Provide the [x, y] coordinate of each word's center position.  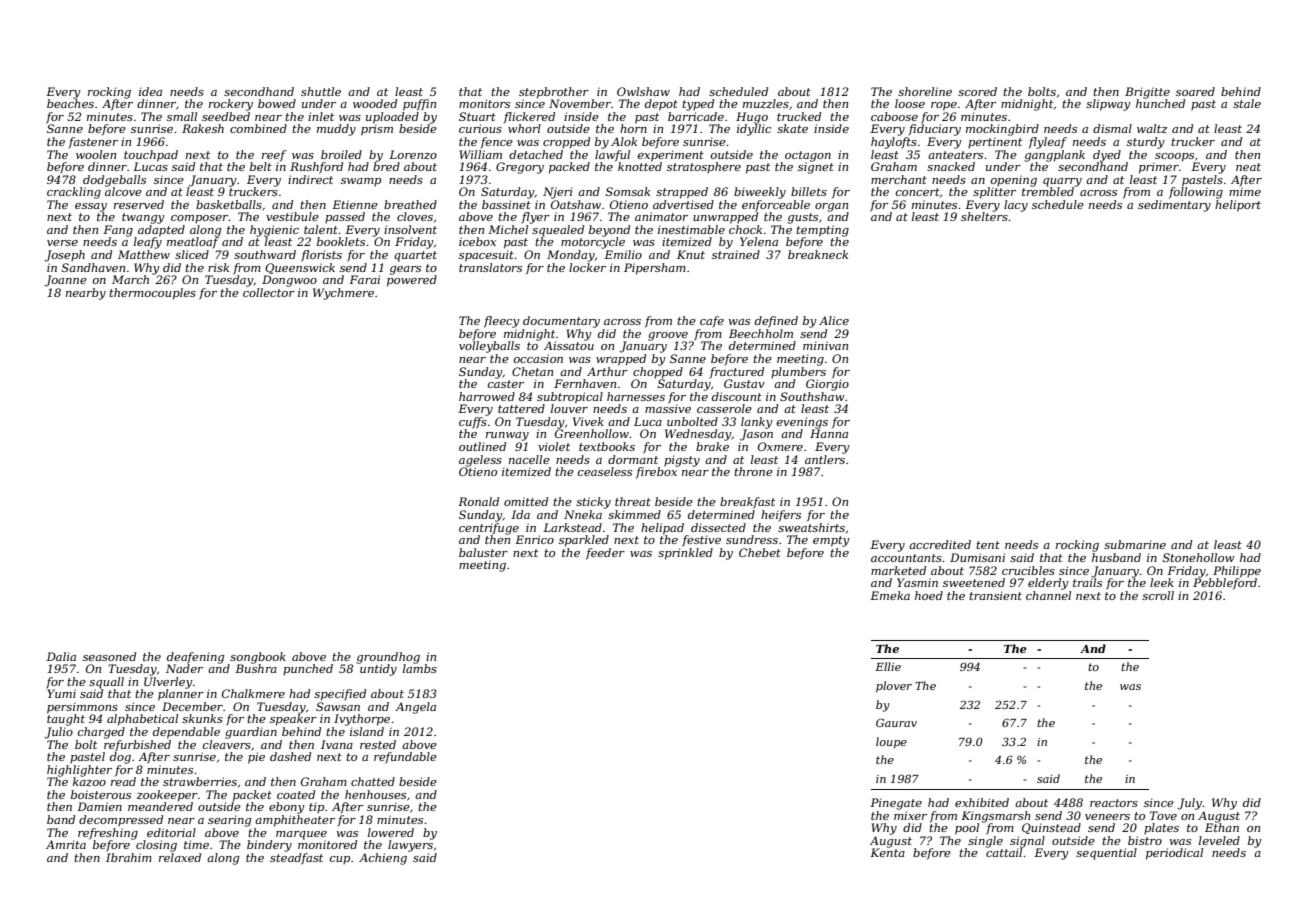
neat [1248, 167]
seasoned [109, 656]
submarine [1135, 544]
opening [1013, 181]
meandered [160, 806]
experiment [670, 156]
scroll [1158, 595]
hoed [929, 595]
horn [633, 128]
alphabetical [142, 720]
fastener [93, 143]
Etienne [355, 204]
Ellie [888, 666]
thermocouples [152, 294]
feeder [605, 554]
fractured [736, 373]
